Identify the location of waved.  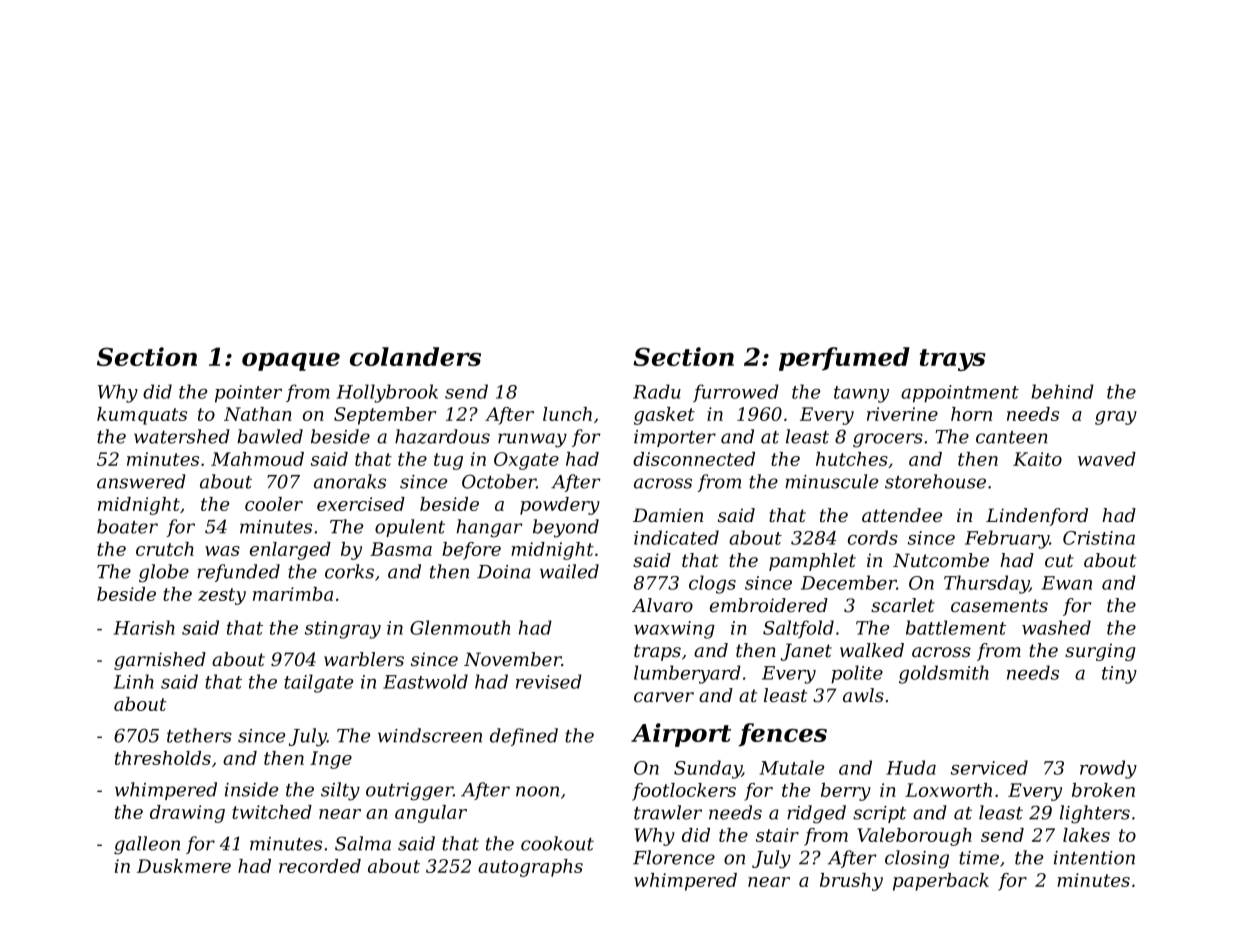
(1107, 459).
